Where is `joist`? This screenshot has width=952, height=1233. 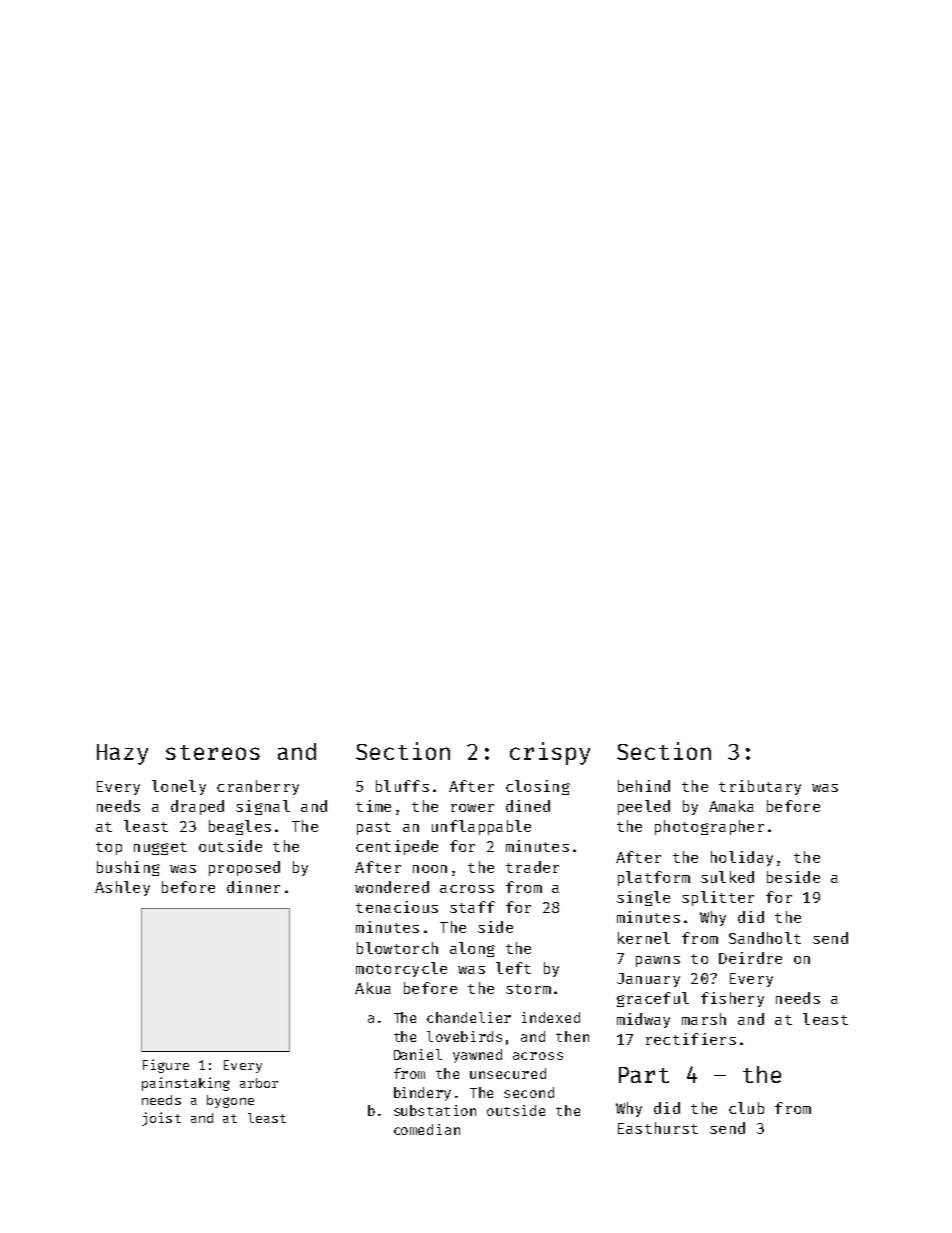 joist is located at coordinates (161, 1119).
